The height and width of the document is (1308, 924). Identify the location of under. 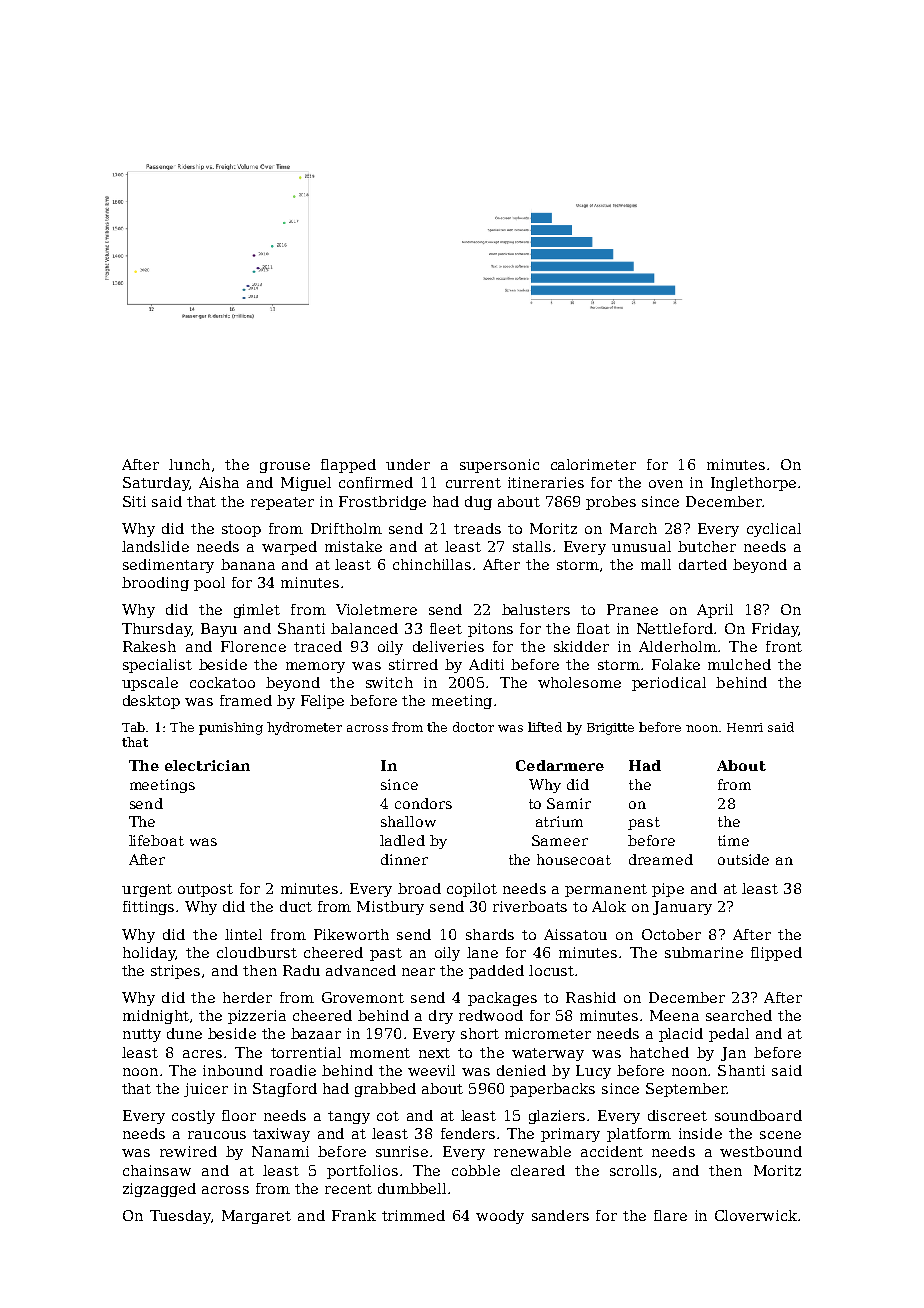
(408, 464).
